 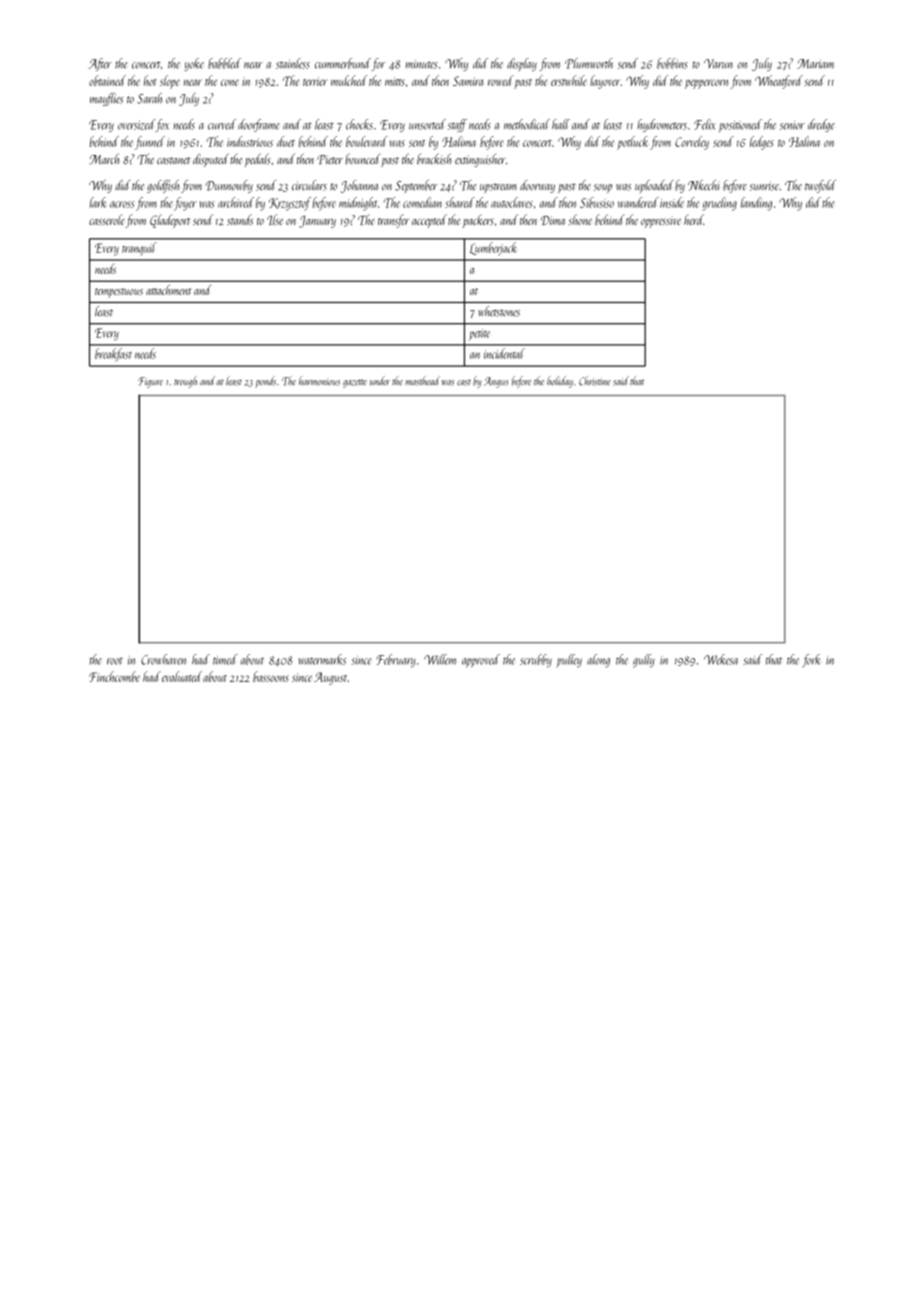 What do you see at coordinates (114, 676) in the document?
I see `Finchcombe` at bounding box center [114, 676].
